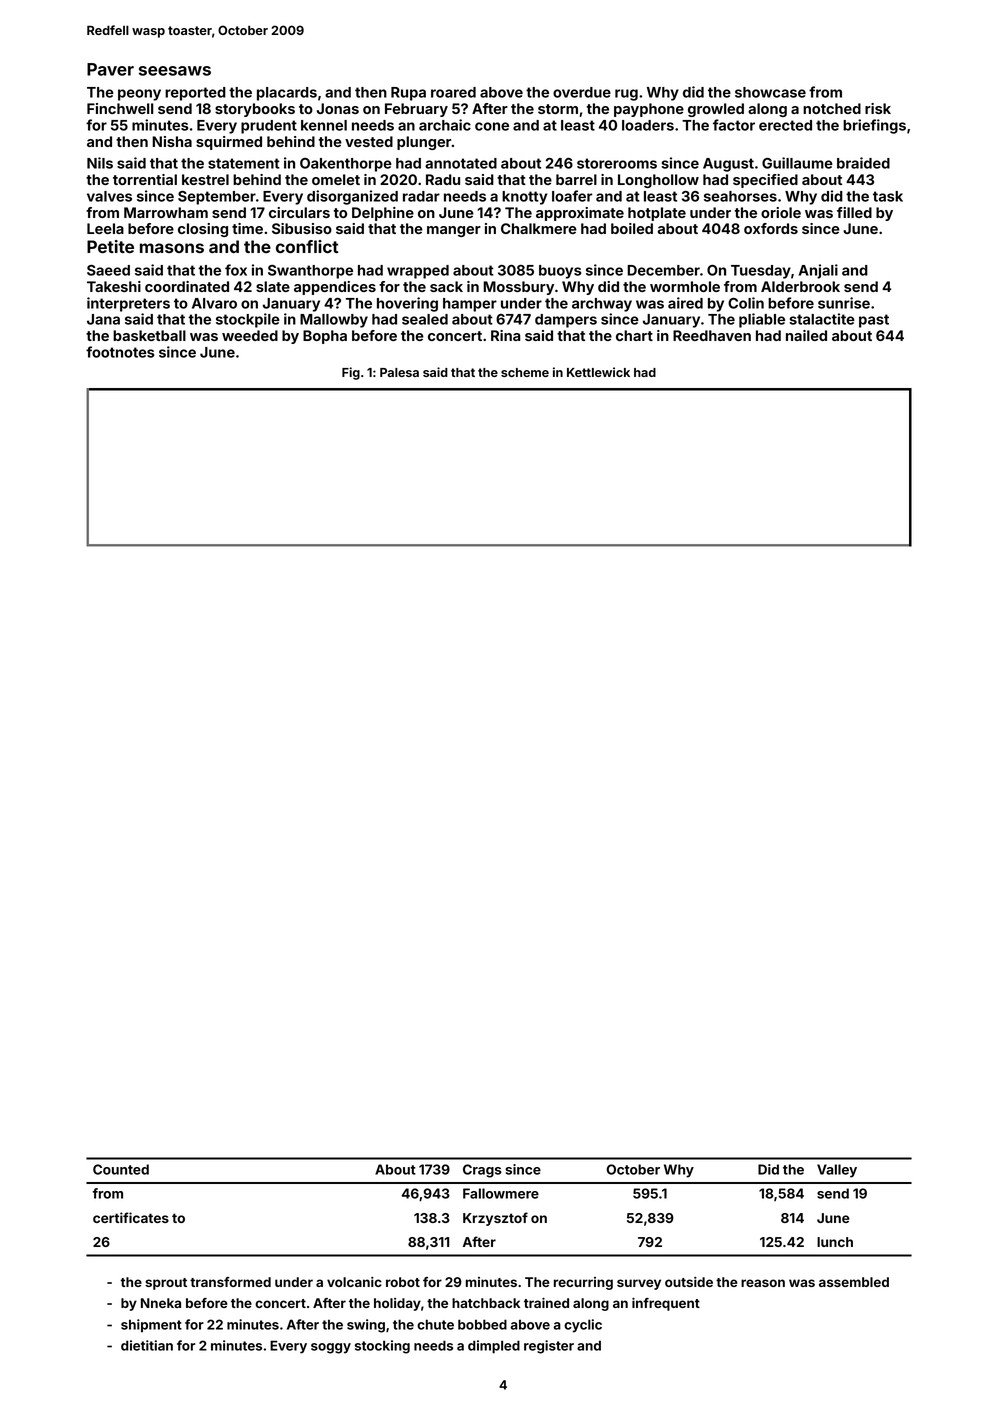 Image resolution: width=998 pixels, height=1418 pixels. I want to click on dietitian, so click(147, 1345).
